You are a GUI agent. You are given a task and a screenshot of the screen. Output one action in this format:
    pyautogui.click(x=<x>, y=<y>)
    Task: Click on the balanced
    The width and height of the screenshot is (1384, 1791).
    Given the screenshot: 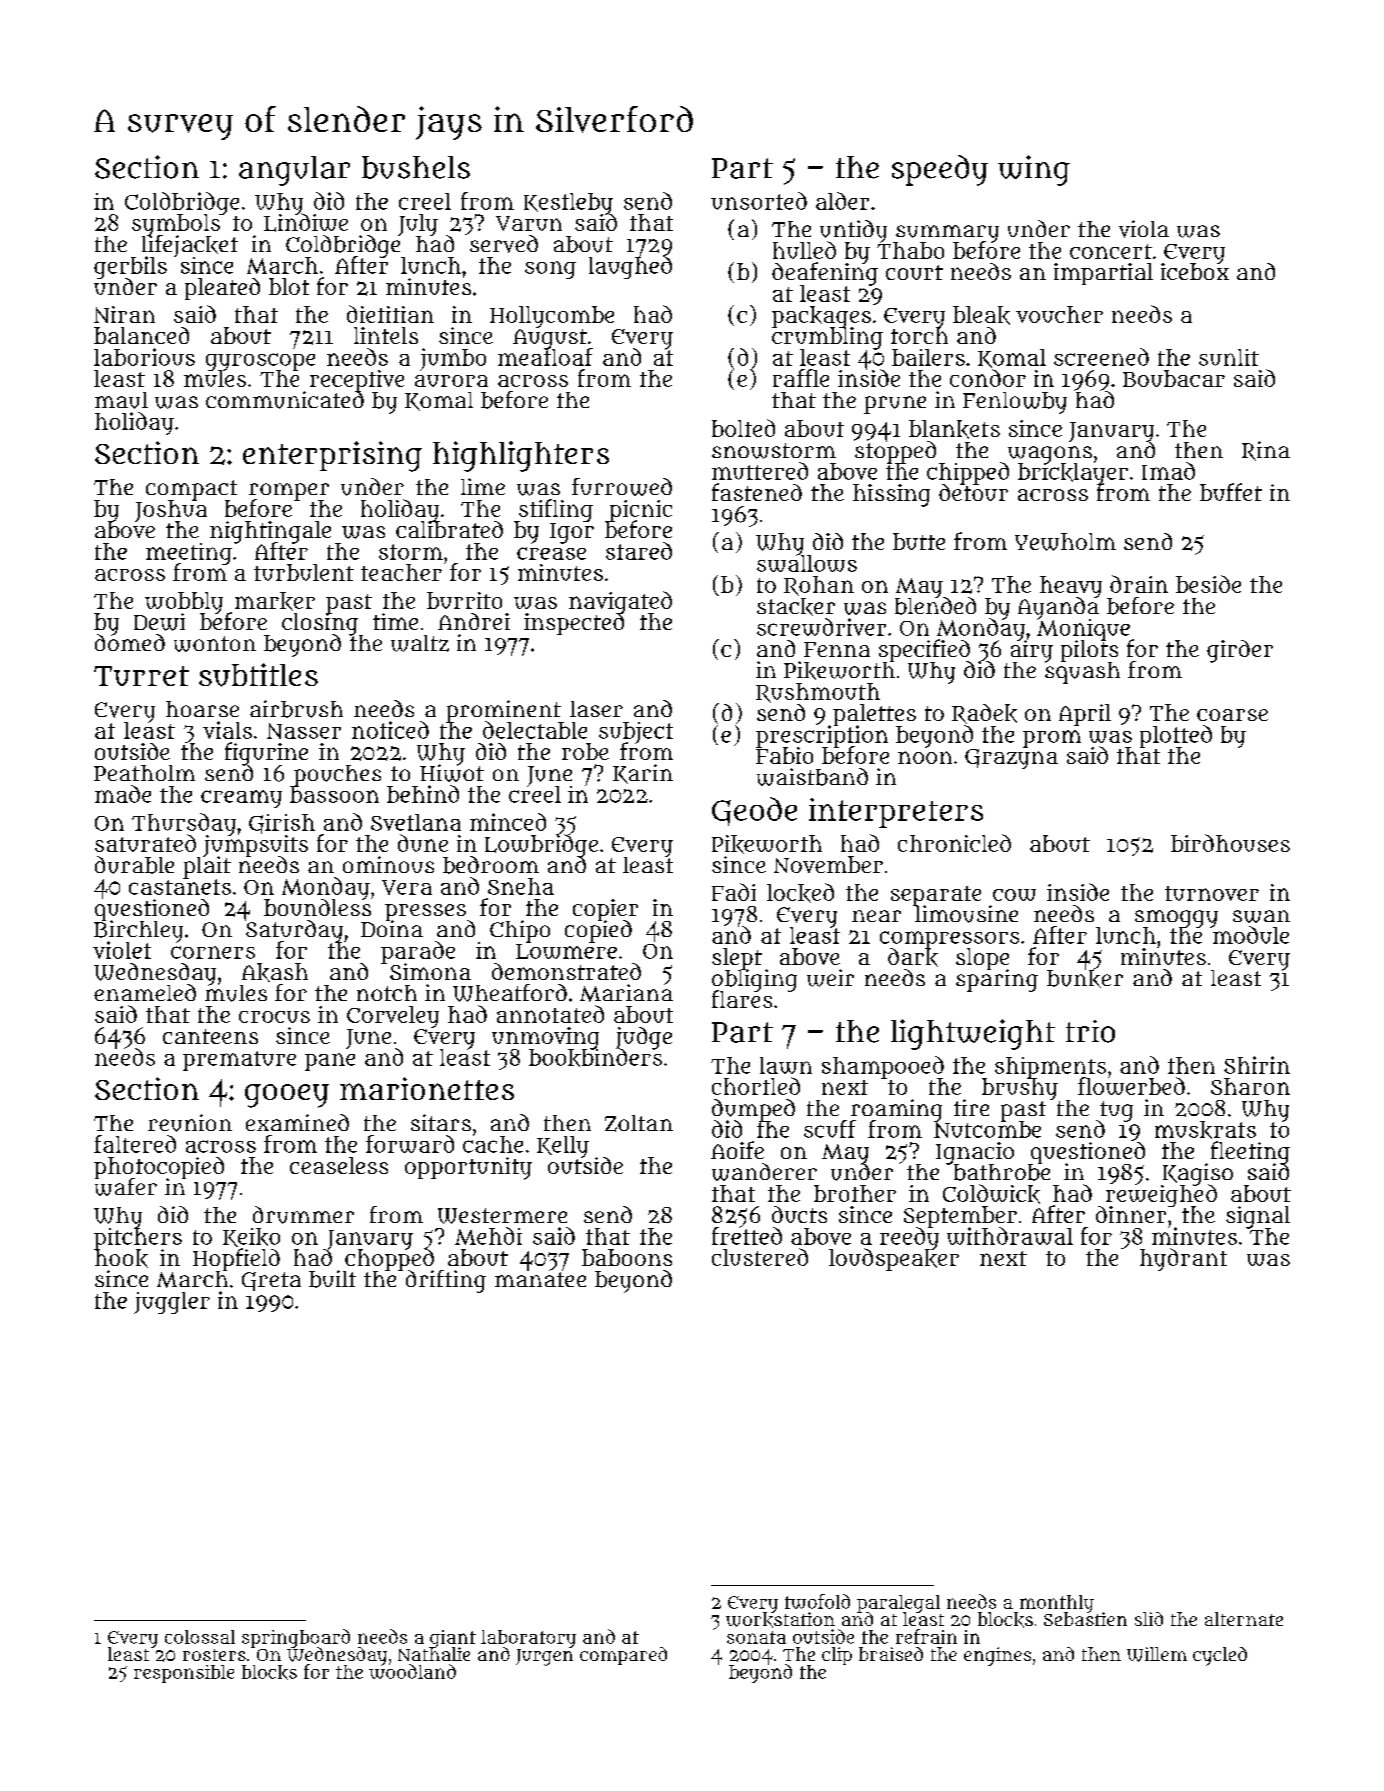 What is the action you would take?
    pyautogui.click(x=141, y=335)
